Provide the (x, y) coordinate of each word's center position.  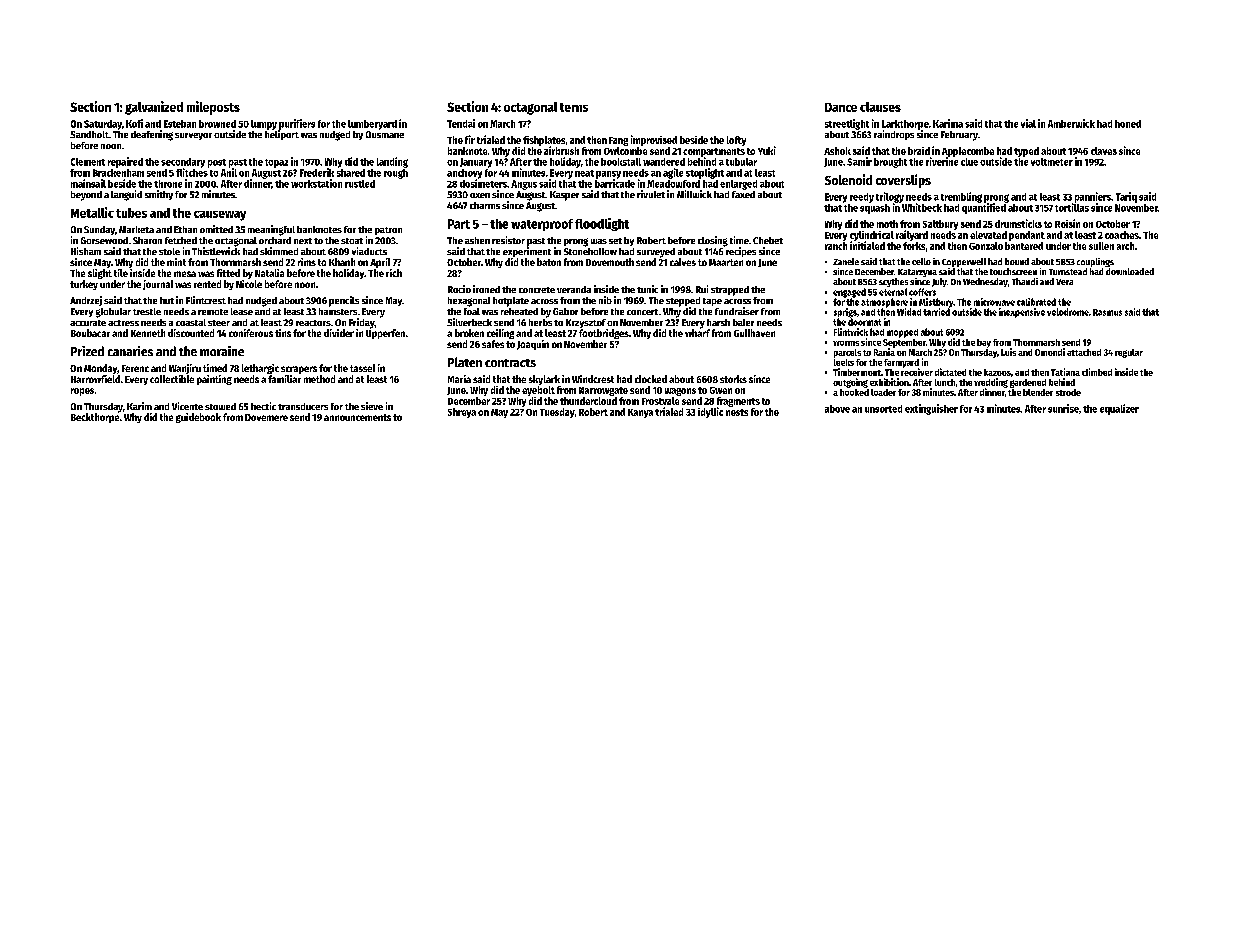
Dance (841, 107)
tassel (362, 368)
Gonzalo (986, 246)
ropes (82, 392)
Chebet (768, 240)
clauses (880, 107)
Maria (459, 379)
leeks (844, 362)
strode (1068, 392)
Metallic (92, 212)
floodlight (602, 224)
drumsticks (1018, 223)
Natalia (269, 273)
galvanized (154, 108)
